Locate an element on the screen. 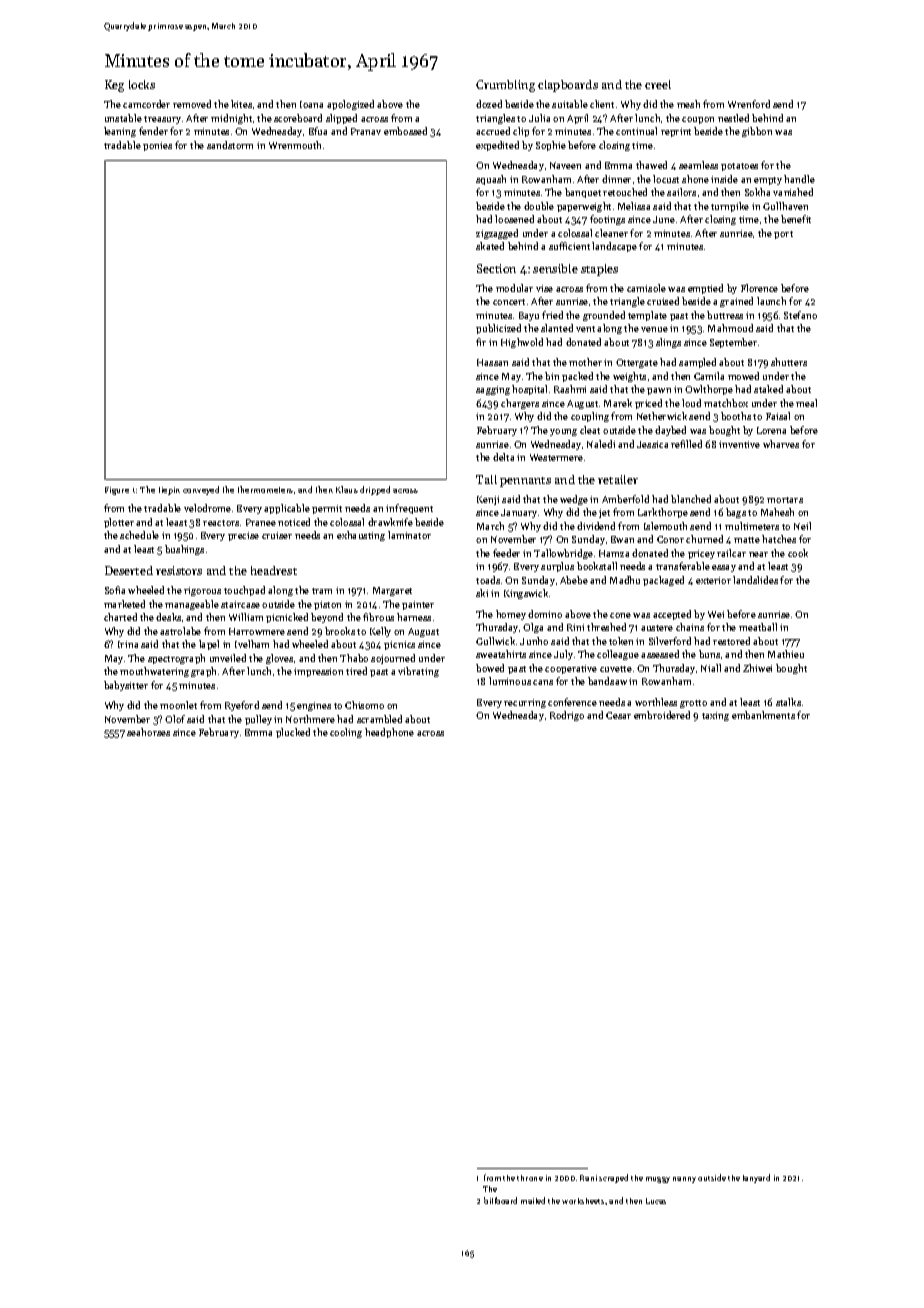 Image resolution: width=924 pixels, height=1308 pixels. sandstorm is located at coordinates (230, 145).
